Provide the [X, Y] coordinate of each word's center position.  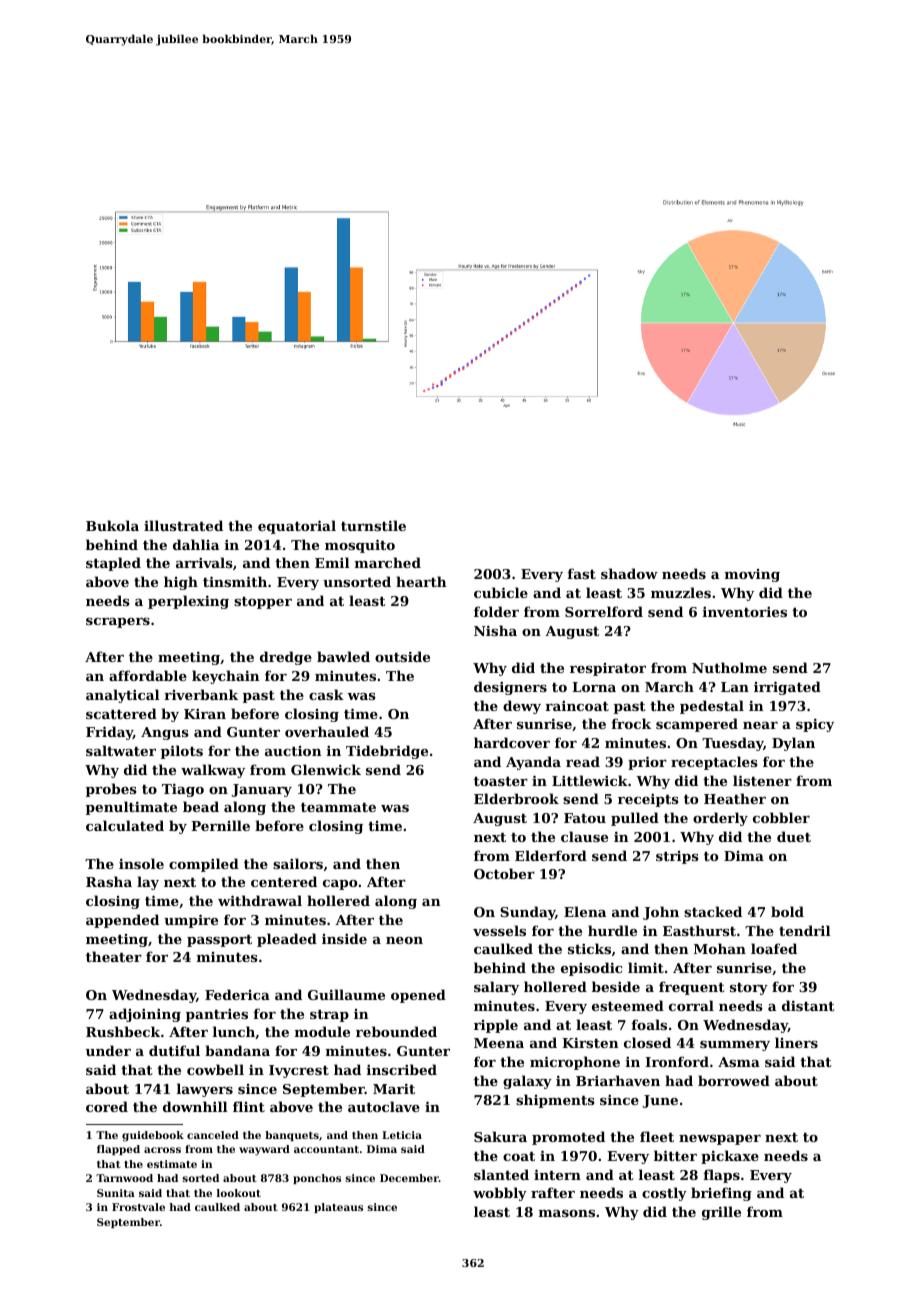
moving [752, 575]
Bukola [112, 525]
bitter [675, 1155]
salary [496, 988]
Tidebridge [387, 752]
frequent [692, 988]
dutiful [174, 1050]
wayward [264, 1150]
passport [219, 941]
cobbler [781, 817]
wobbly [500, 1194]
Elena [585, 911]
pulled [635, 819]
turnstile [373, 525]
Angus [165, 733]
